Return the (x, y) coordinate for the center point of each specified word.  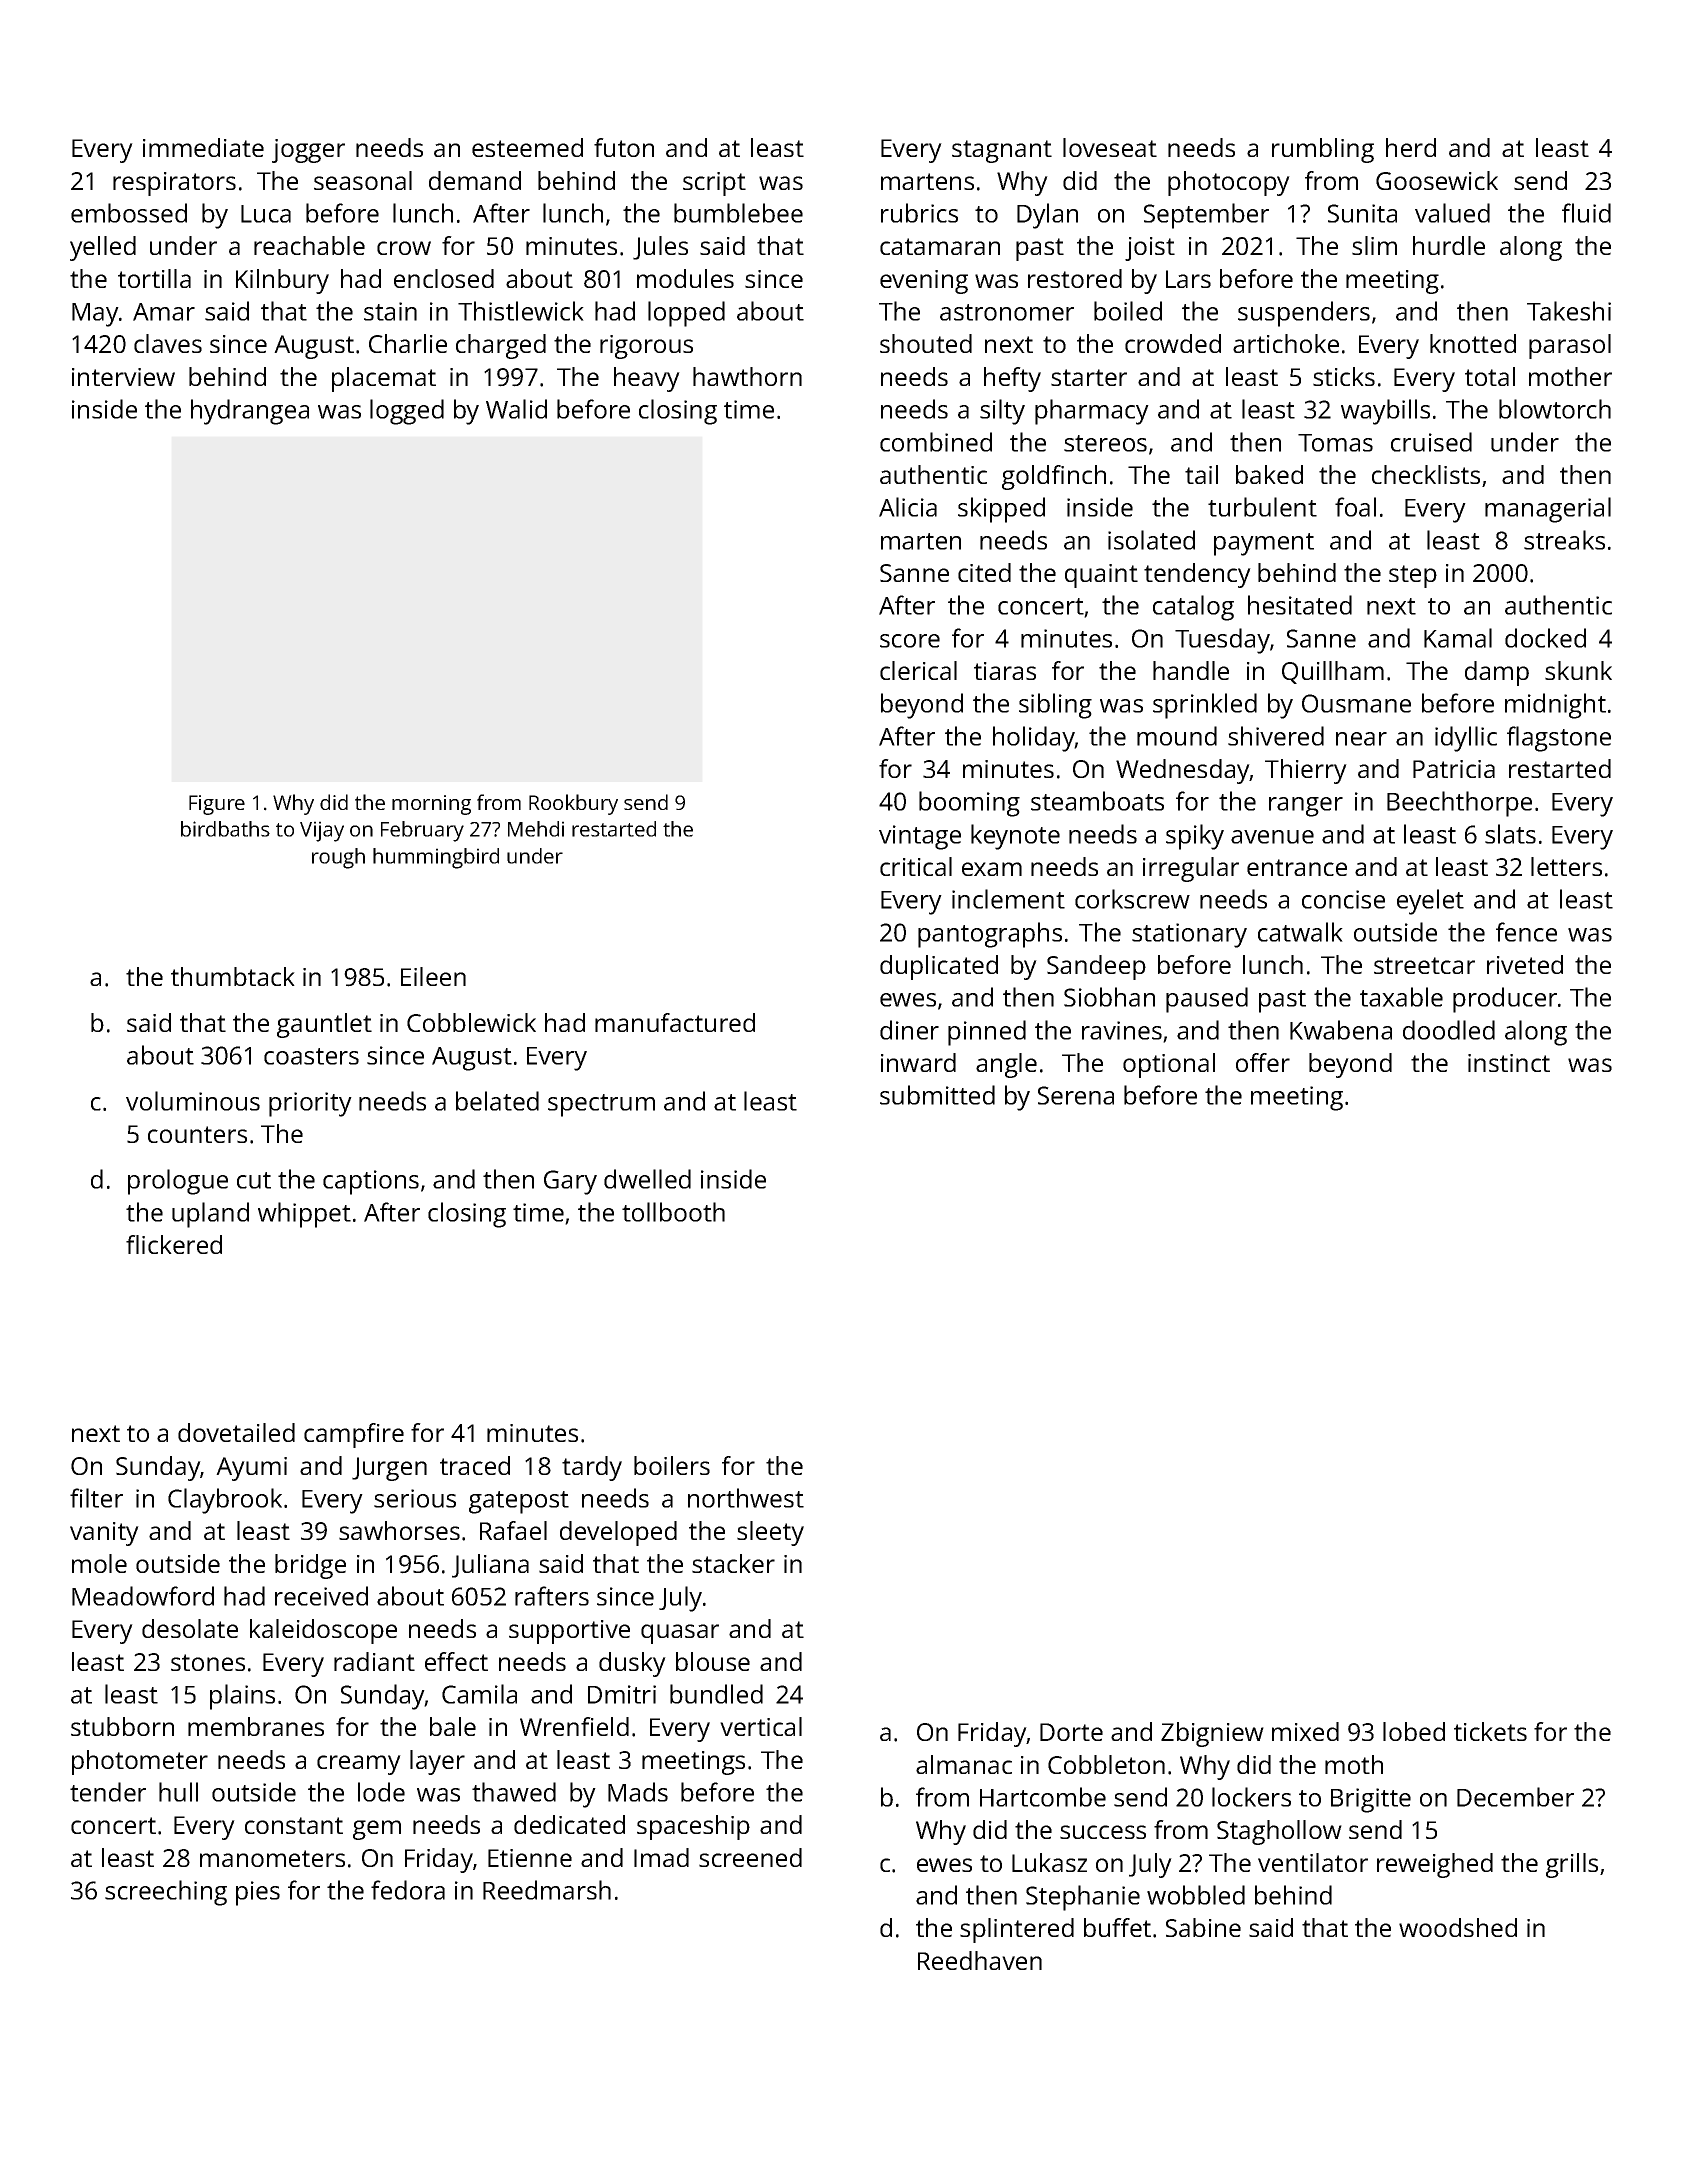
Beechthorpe (1459, 804)
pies (258, 1893)
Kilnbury (282, 281)
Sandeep (1096, 967)
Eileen (433, 976)
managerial (1548, 510)
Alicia (908, 507)
